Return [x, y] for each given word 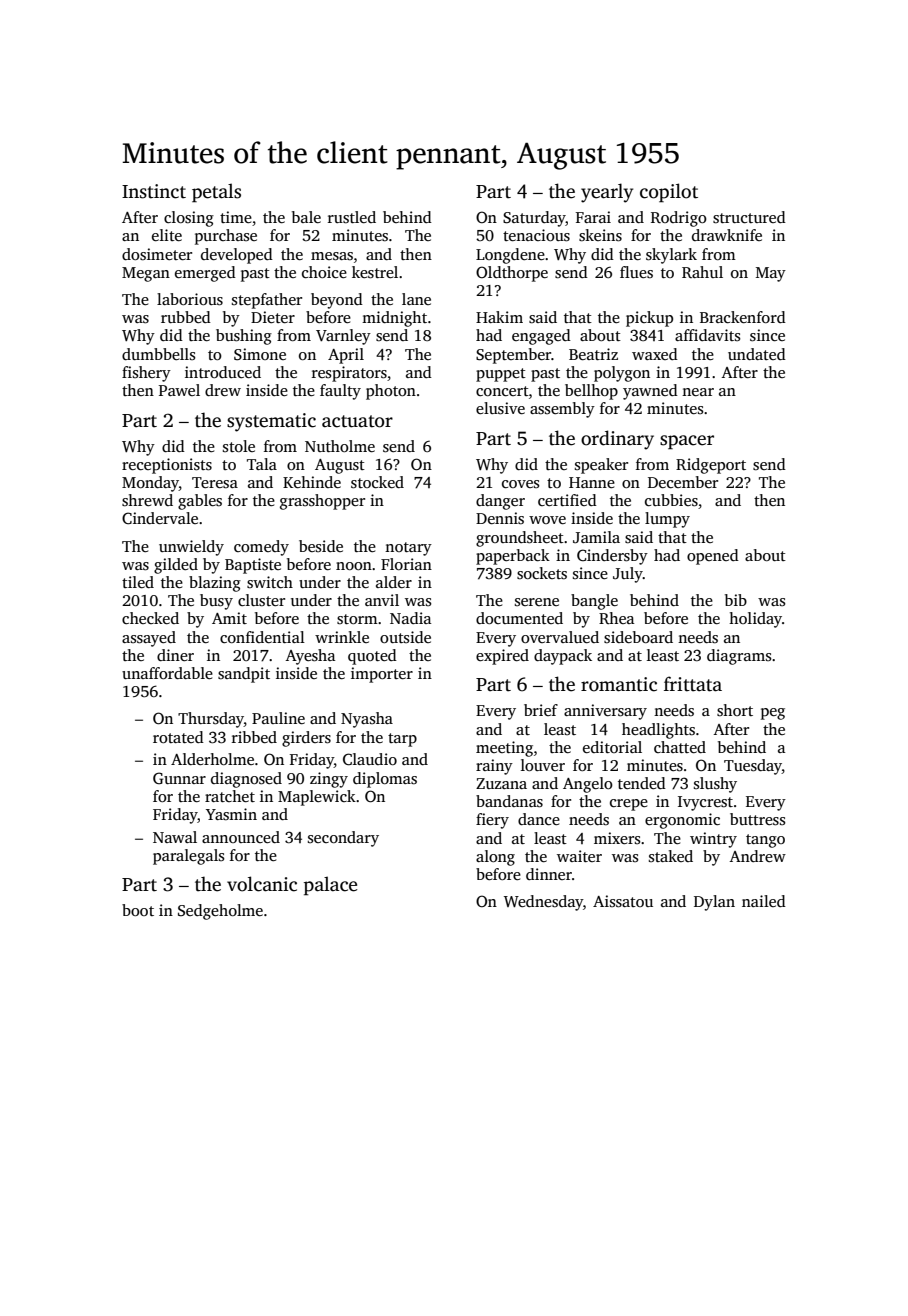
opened [713, 557]
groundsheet [520, 539]
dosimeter [157, 254]
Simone [260, 354]
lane [416, 299]
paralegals [189, 857]
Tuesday [753, 767]
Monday [150, 484]
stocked [377, 482]
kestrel [375, 272]
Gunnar [179, 778]
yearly [607, 193]
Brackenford [743, 317]
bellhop [591, 392]
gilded [176, 566]
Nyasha [367, 720]
